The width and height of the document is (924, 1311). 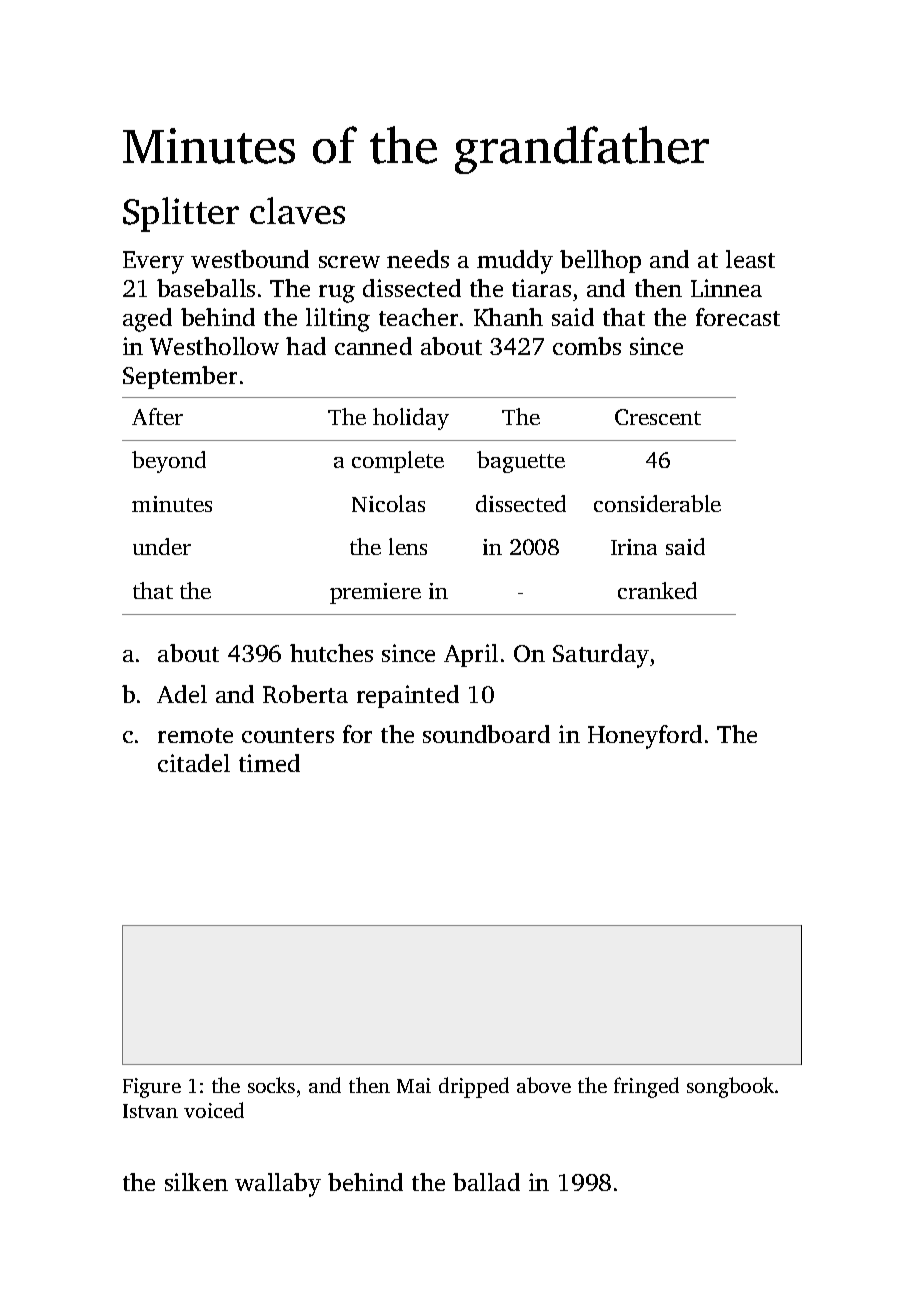 I want to click on repainted, so click(x=408, y=696).
